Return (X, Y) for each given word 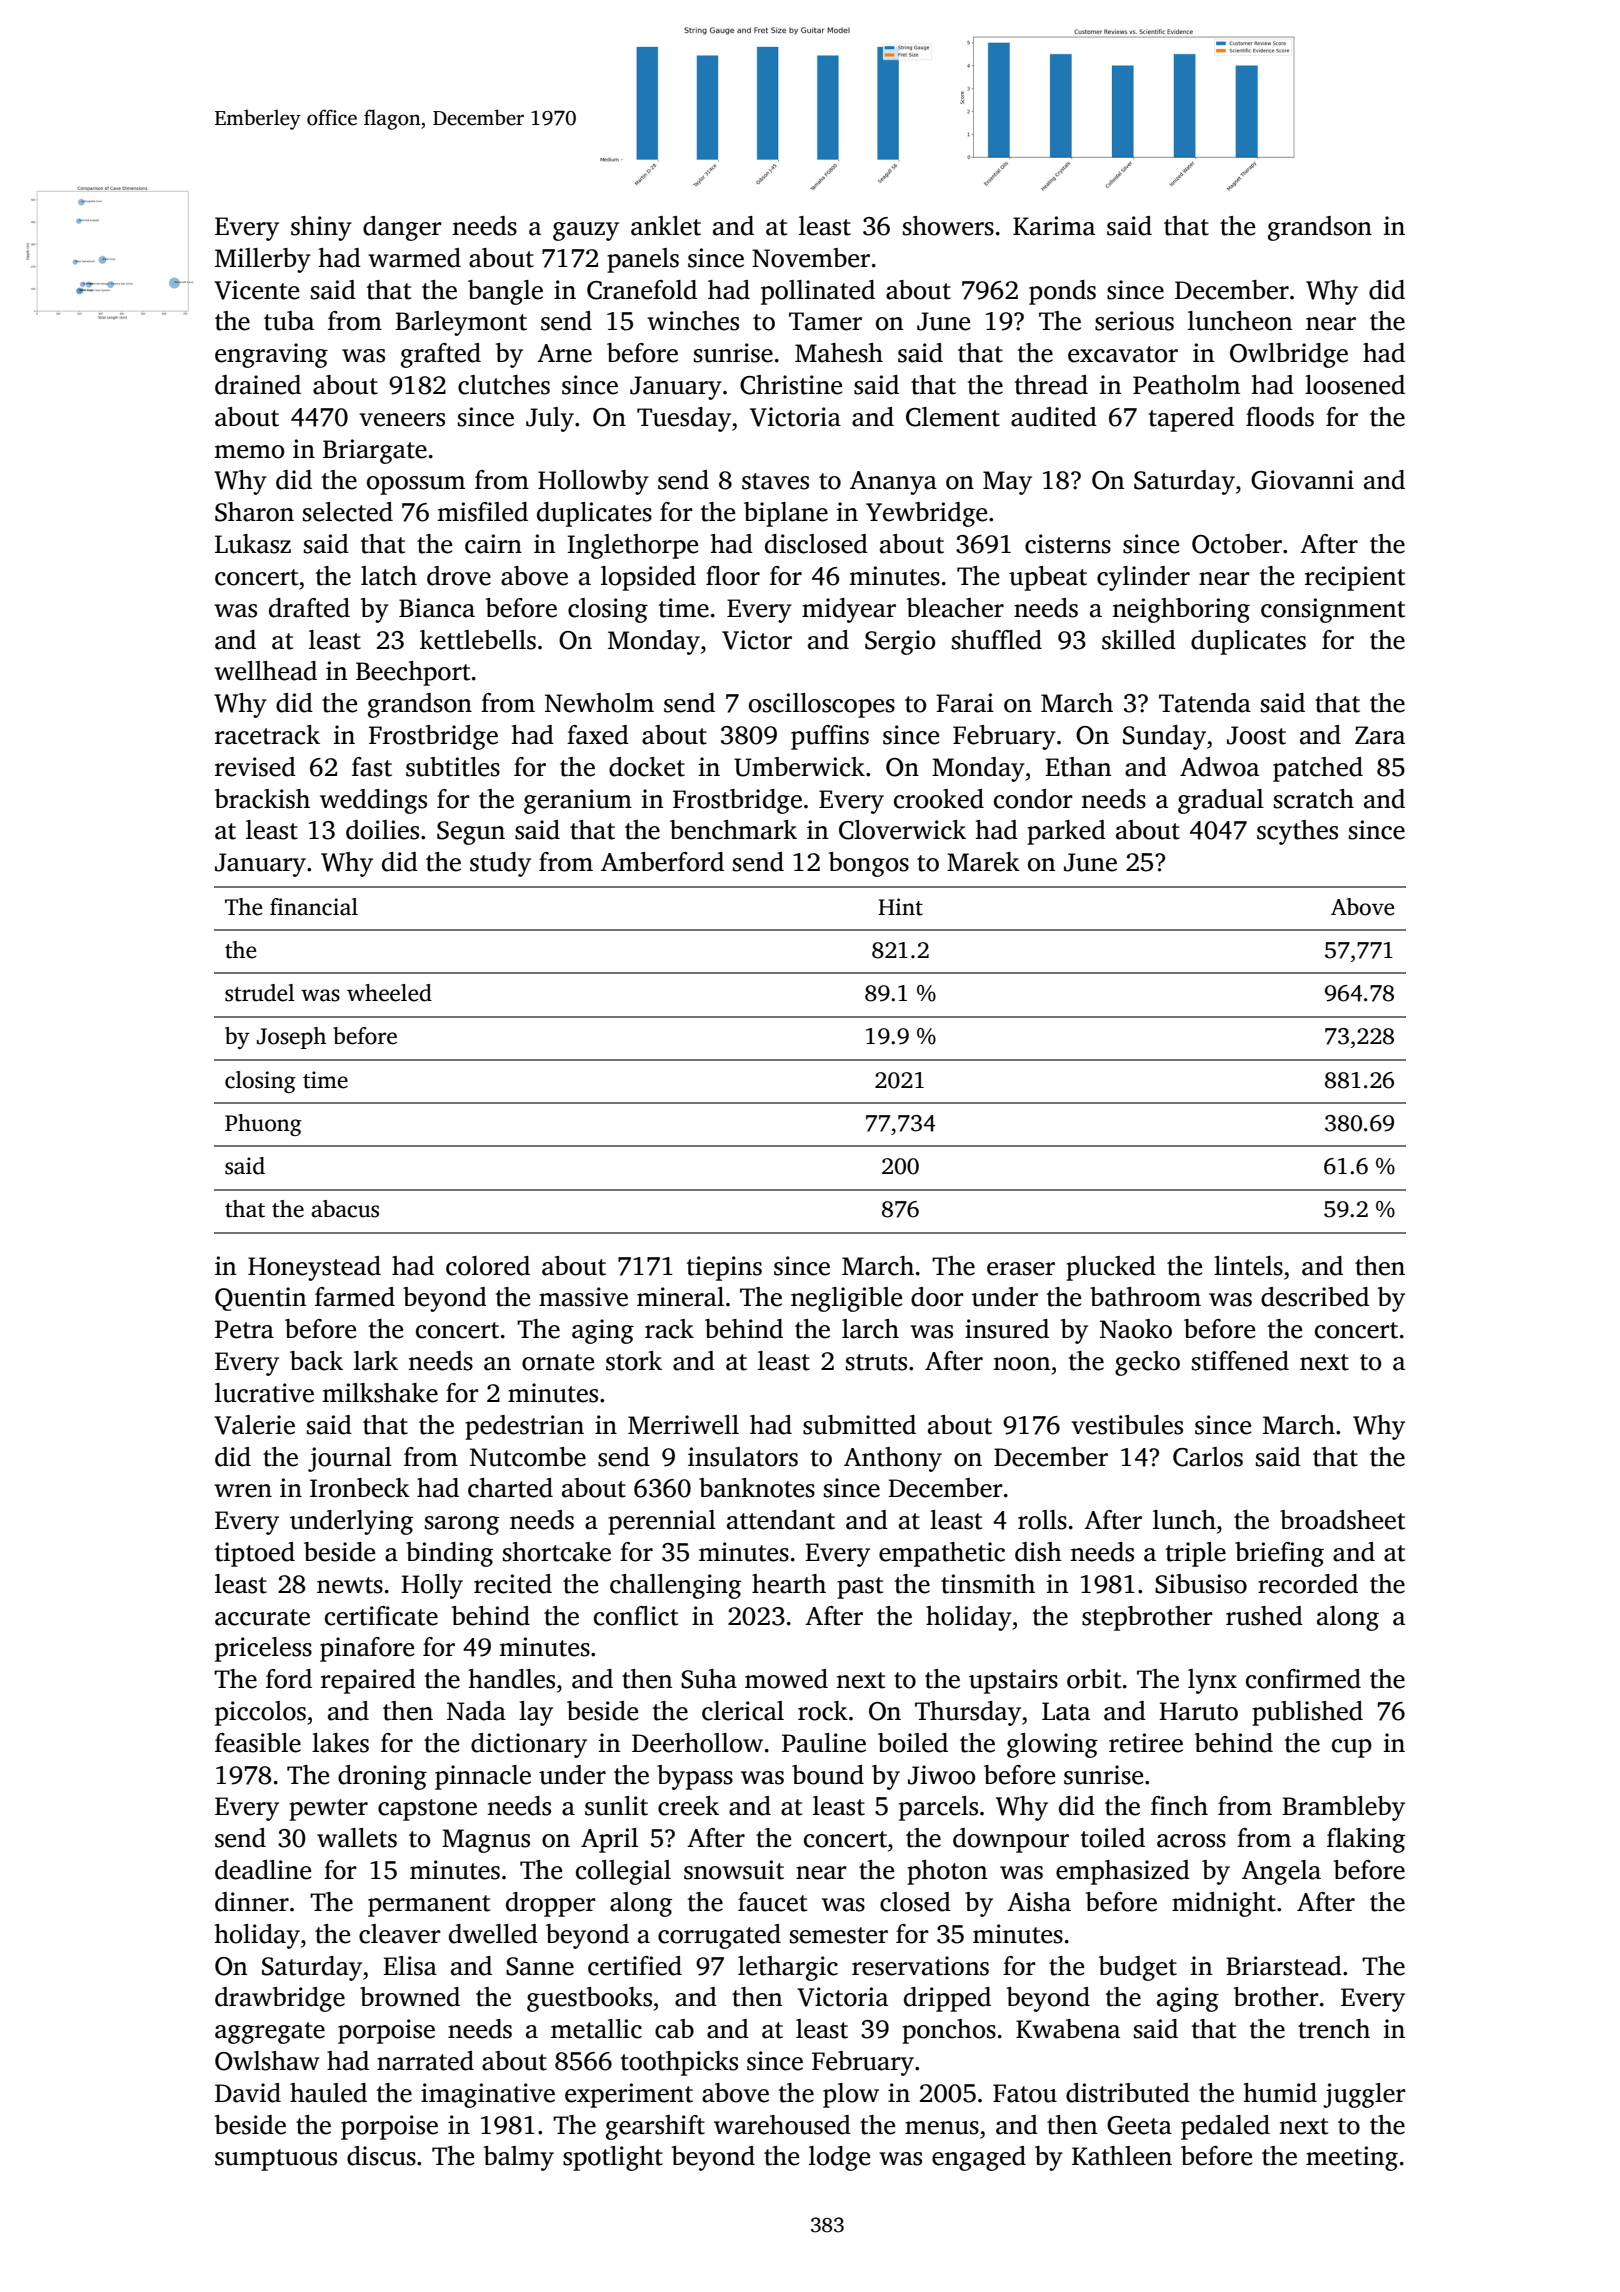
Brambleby (1343, 1808)
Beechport (413, 673)
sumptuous (276, 2160)
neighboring (1181, 610)
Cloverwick (902, 830)
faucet (772, 1902)
